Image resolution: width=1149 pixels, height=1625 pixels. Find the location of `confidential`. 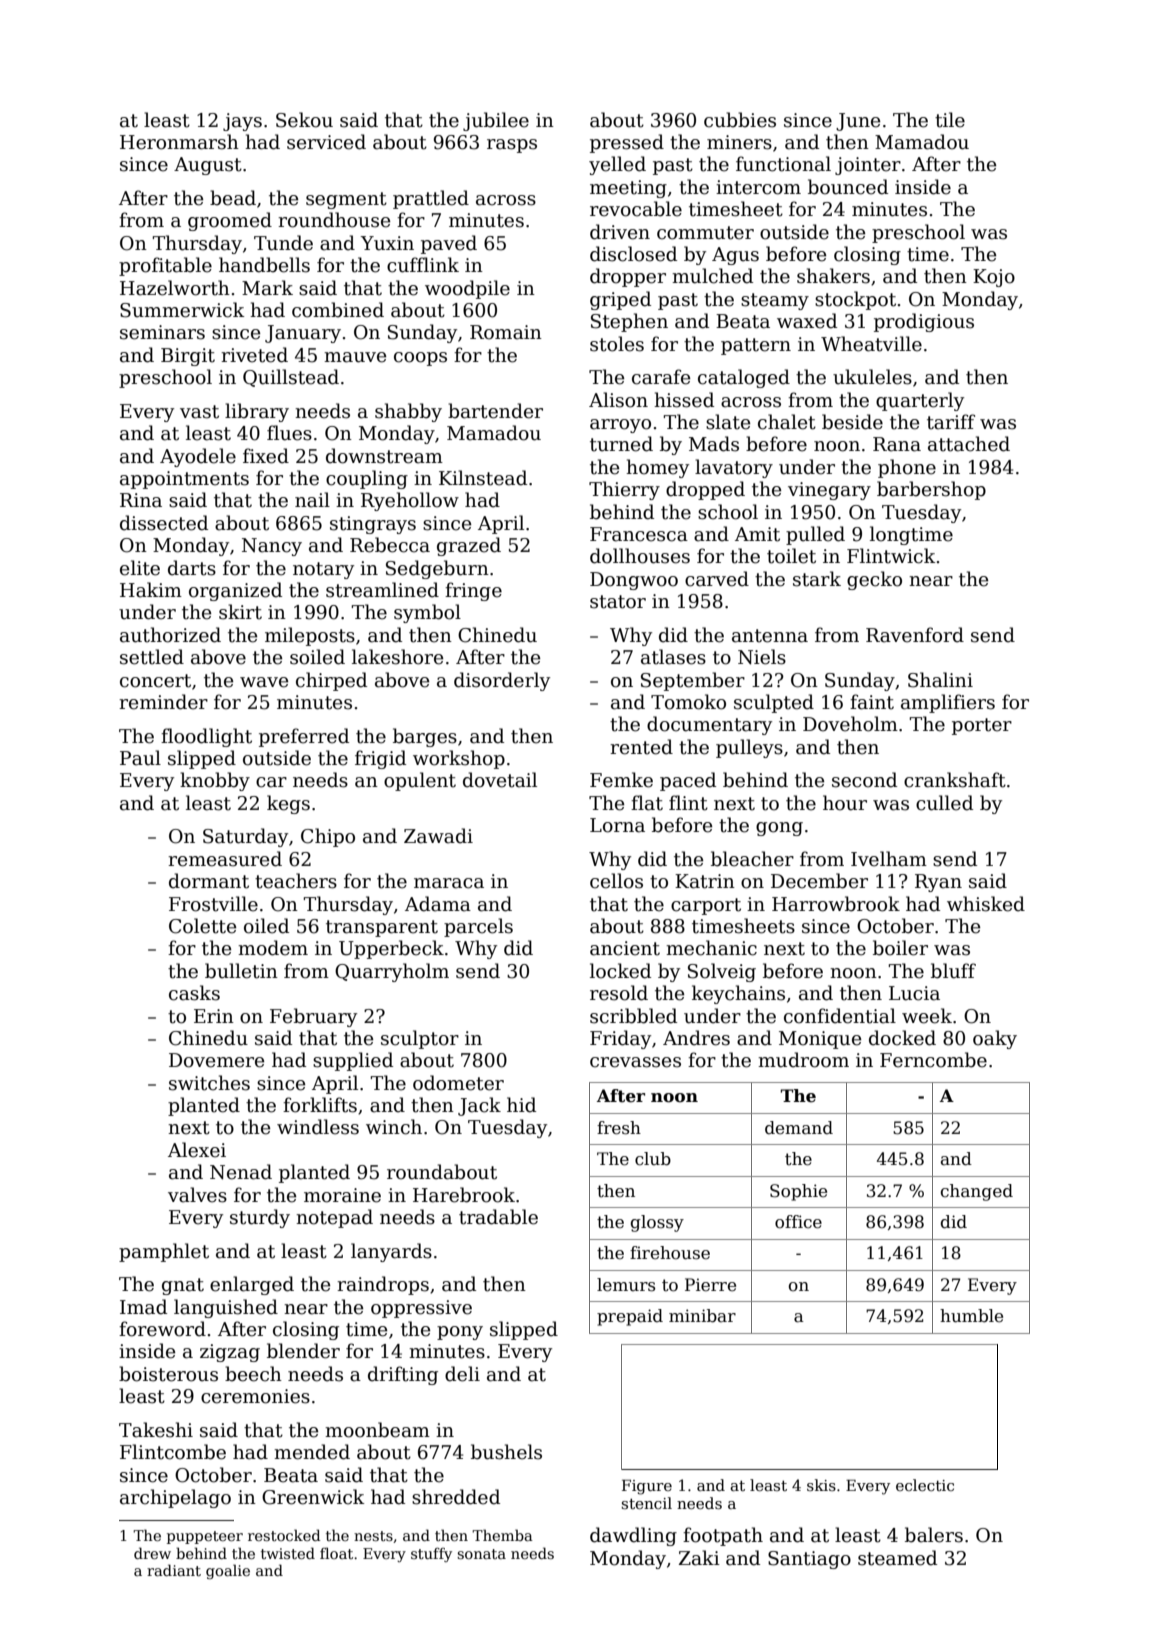

confidential is located at coordinates (840, 1016).
